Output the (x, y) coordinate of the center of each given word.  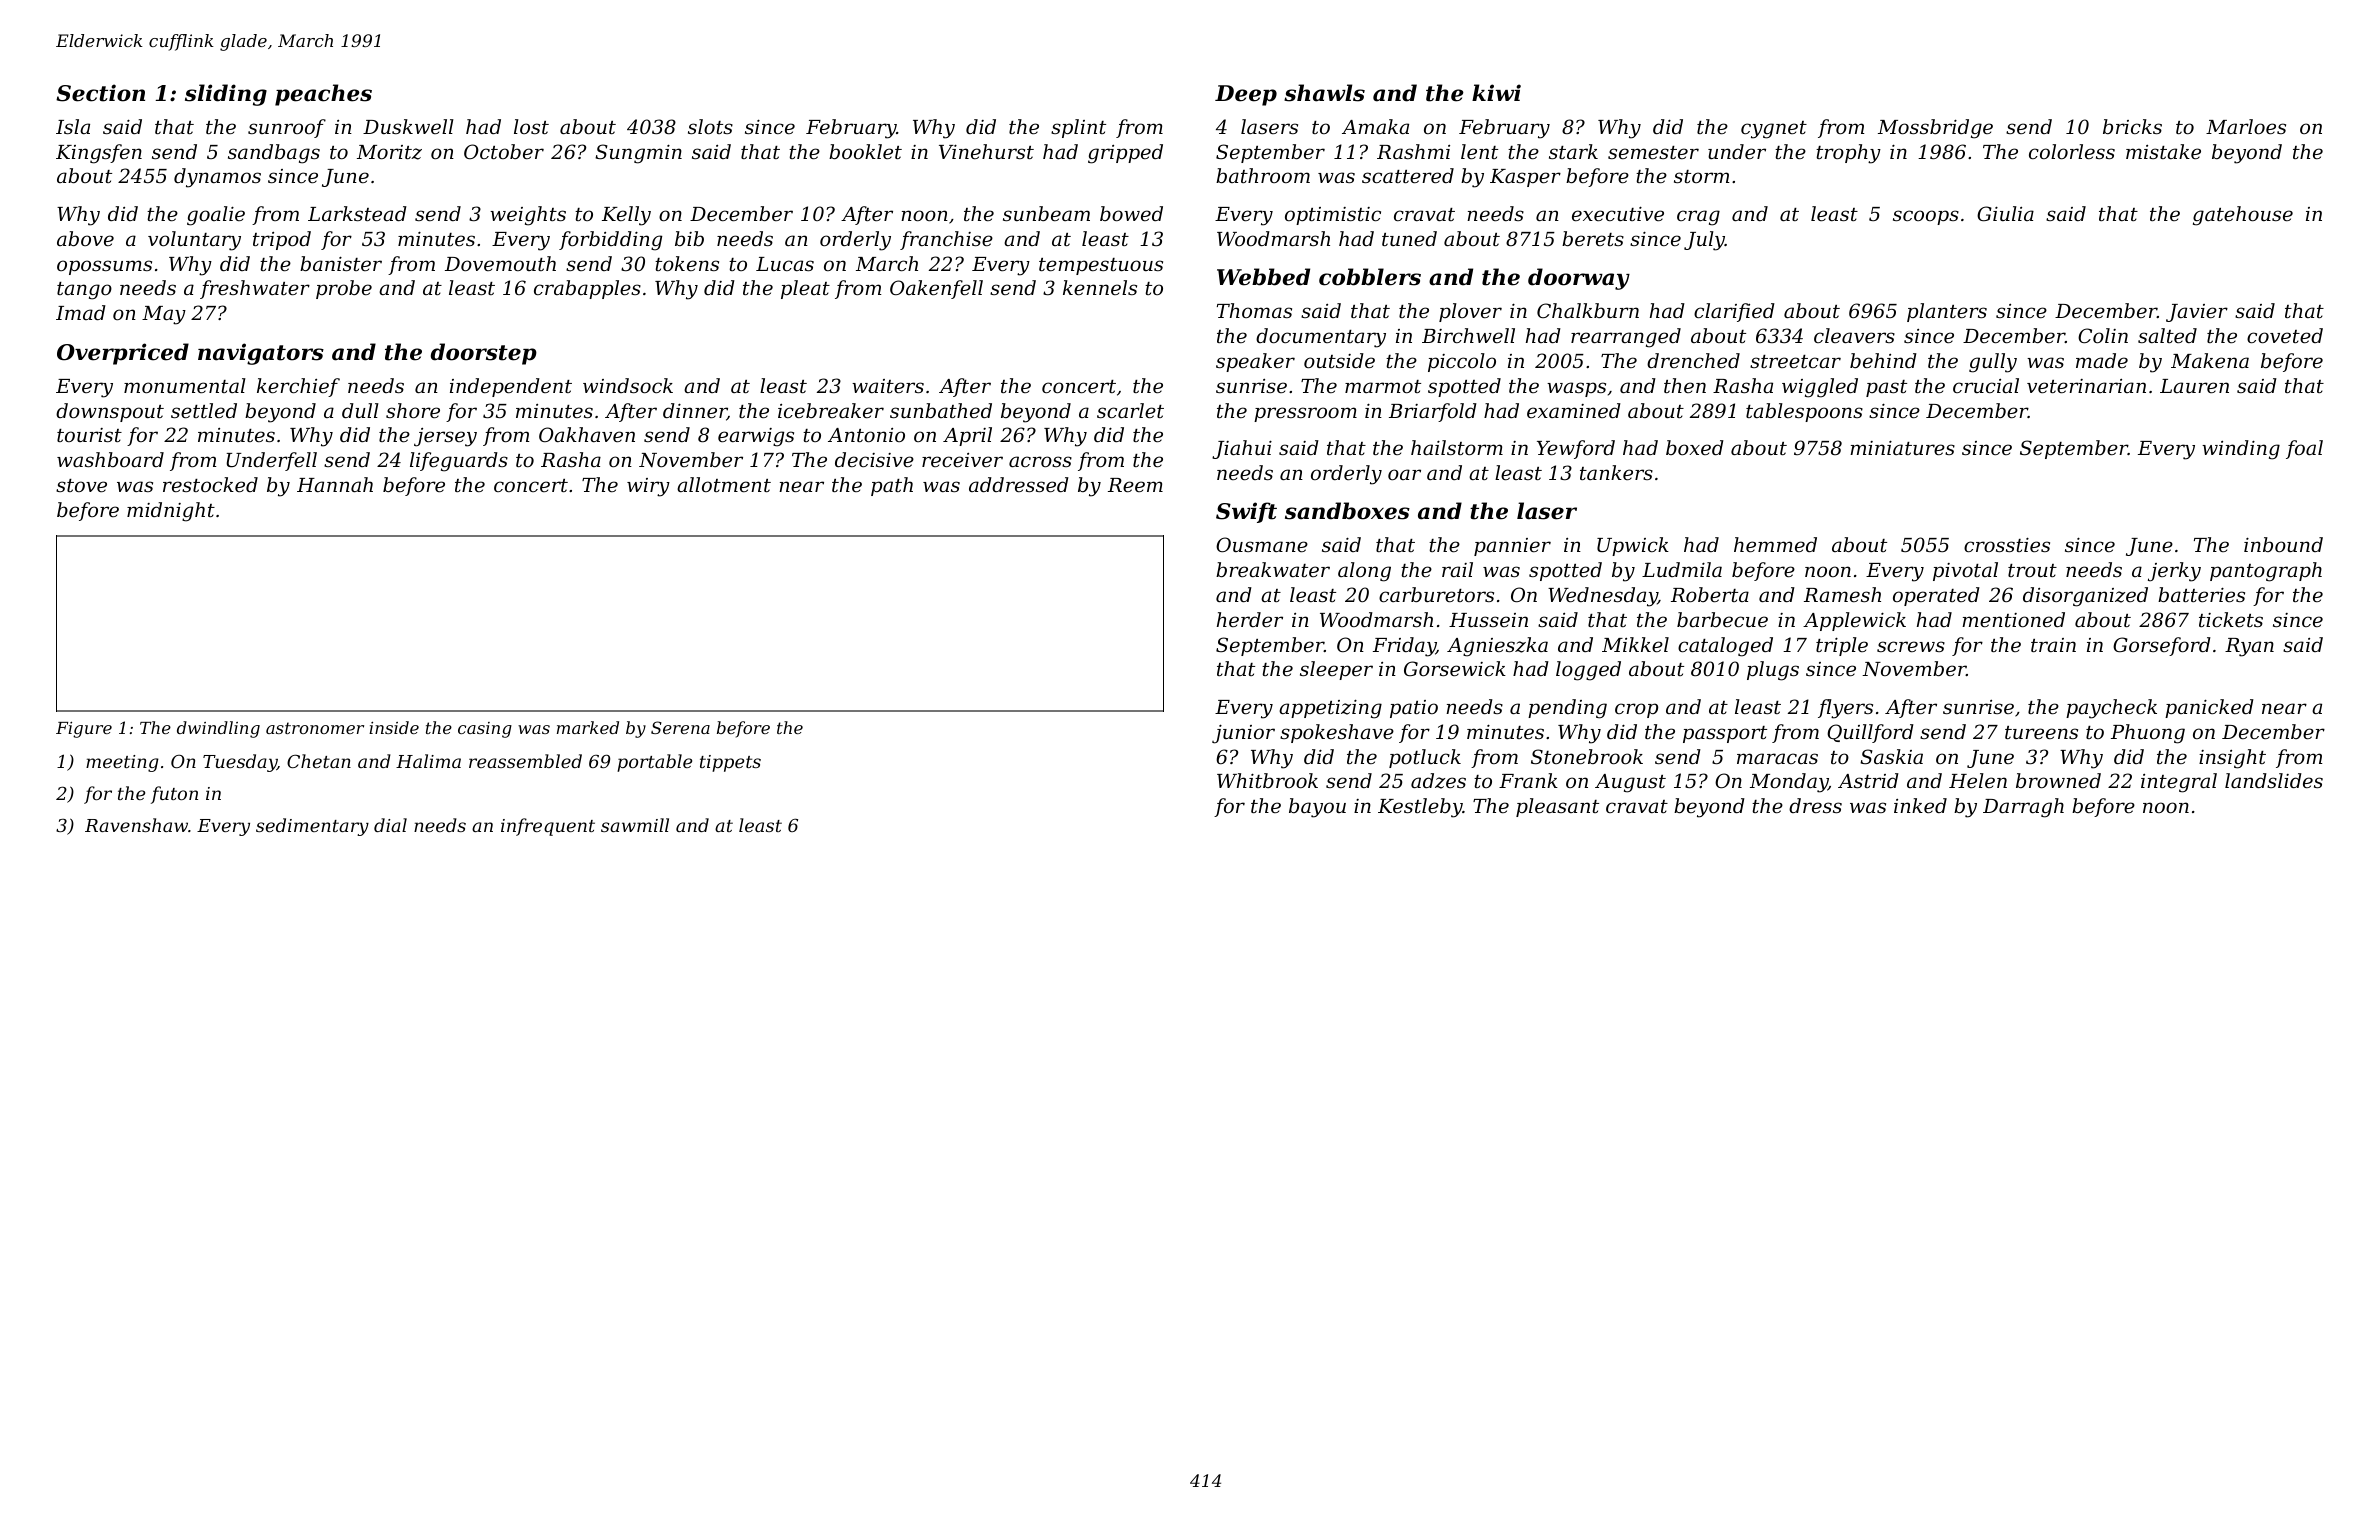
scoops (1926, 217)
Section (100, 93)
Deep (1246, 95)
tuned (1409, 238)
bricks (2132, 126)
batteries (2201, 594)
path (892, 486)
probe (344, 289)
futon (174, 795)
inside (394, 727)
